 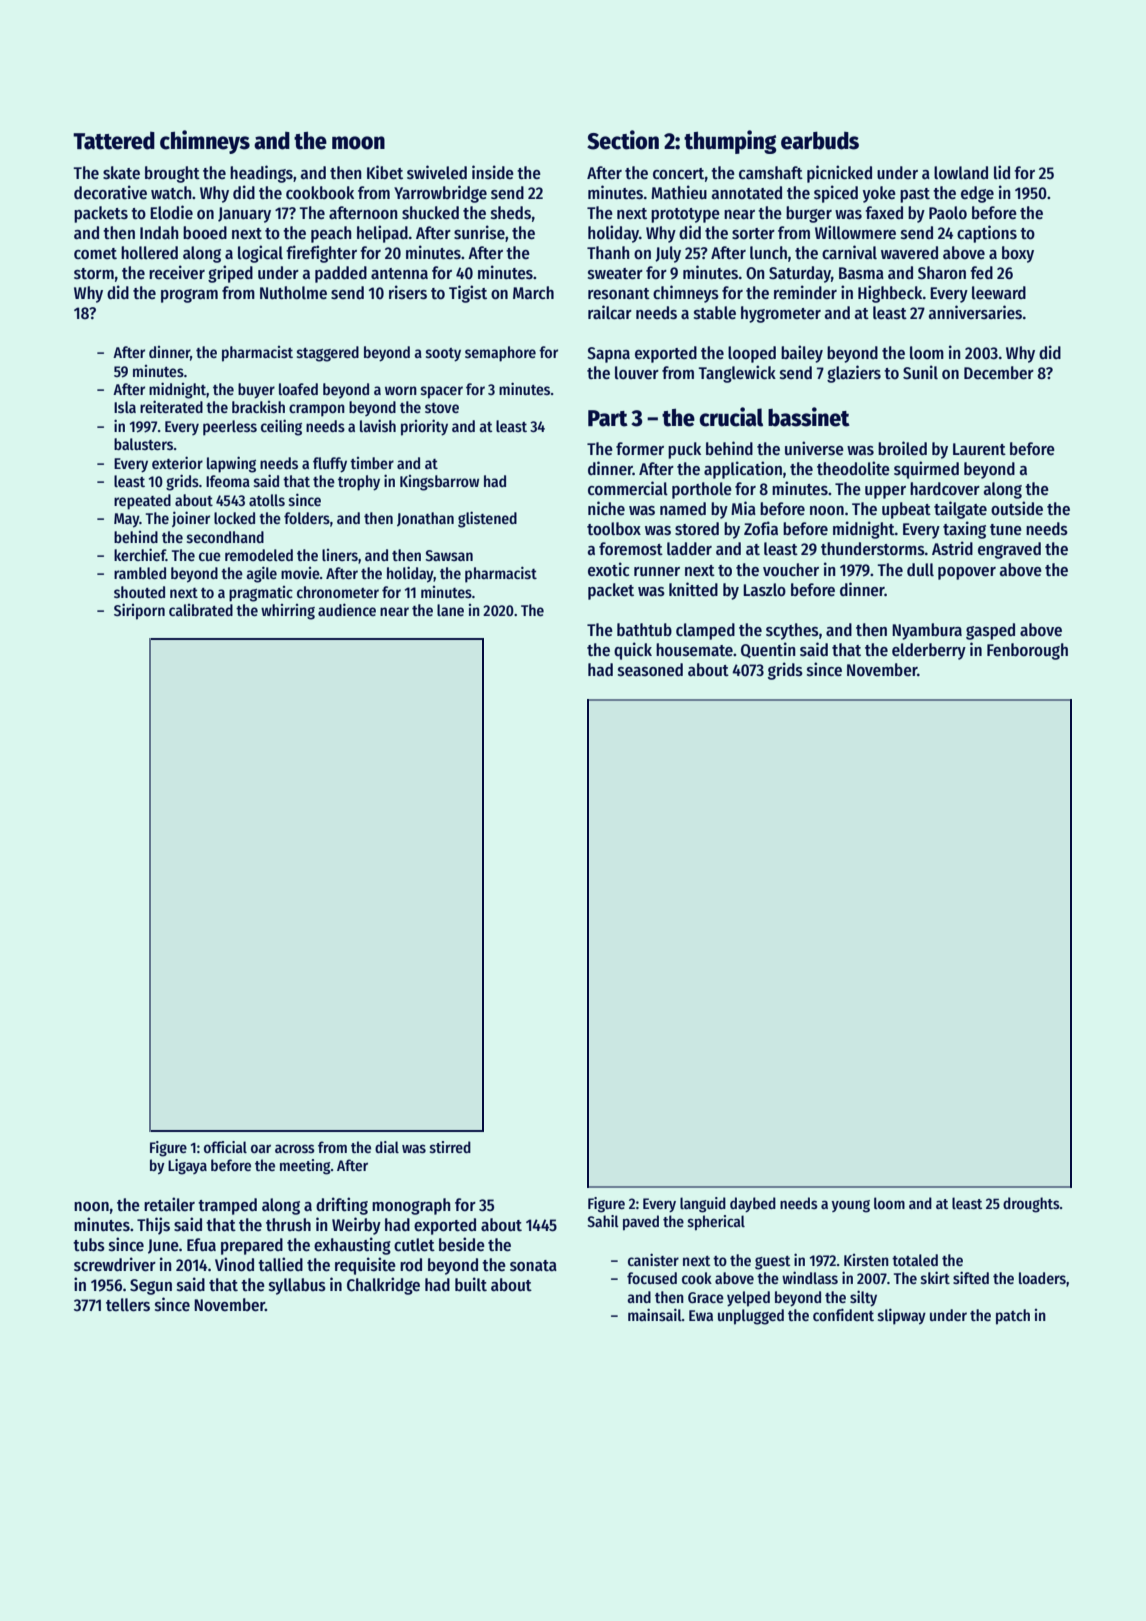 I want to click on droughts, so click(x=1031, y=1205).
